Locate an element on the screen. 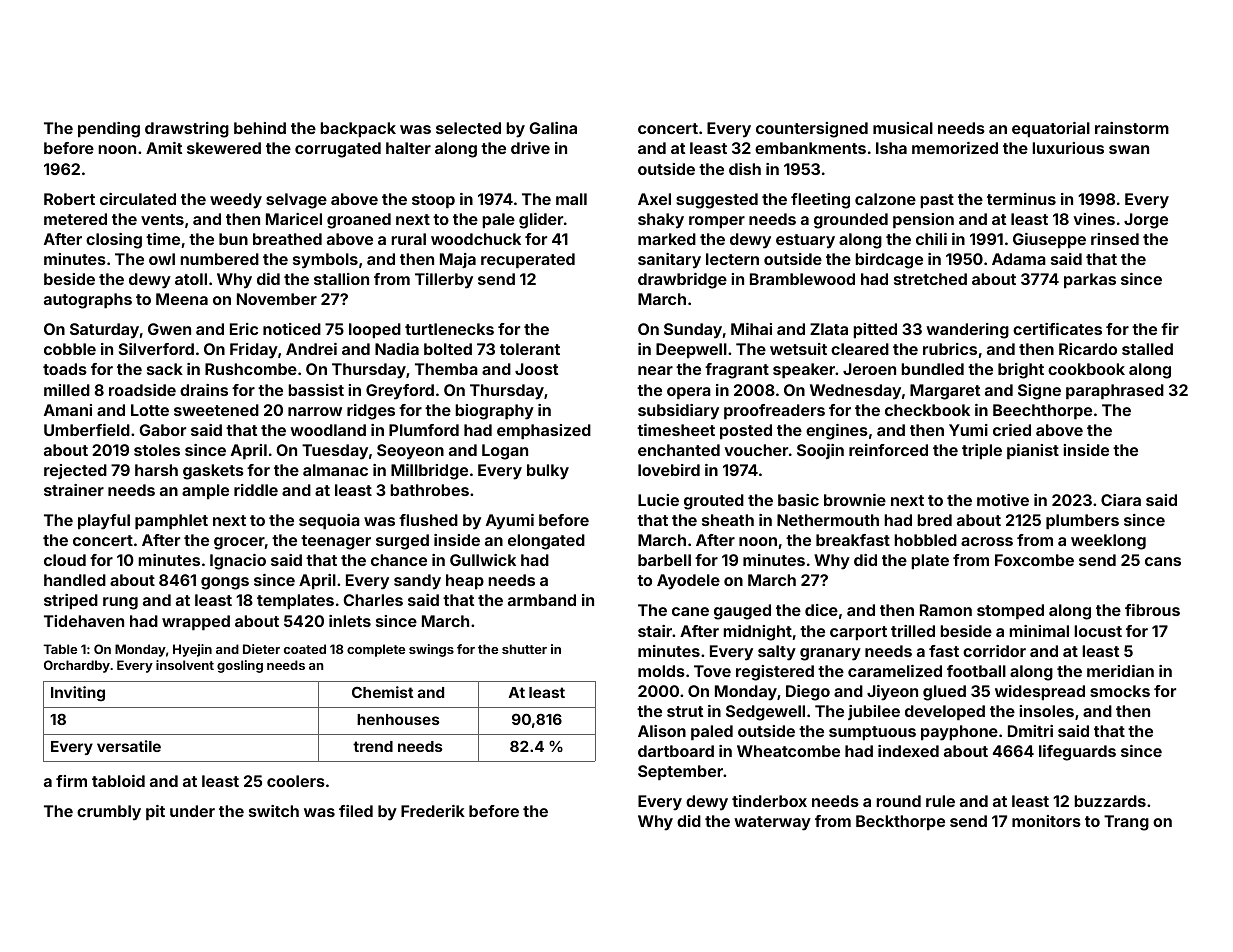 Image resolution: width=1233 pixels, height=952 pixels. sandy is located at coordinates (417, 582).
